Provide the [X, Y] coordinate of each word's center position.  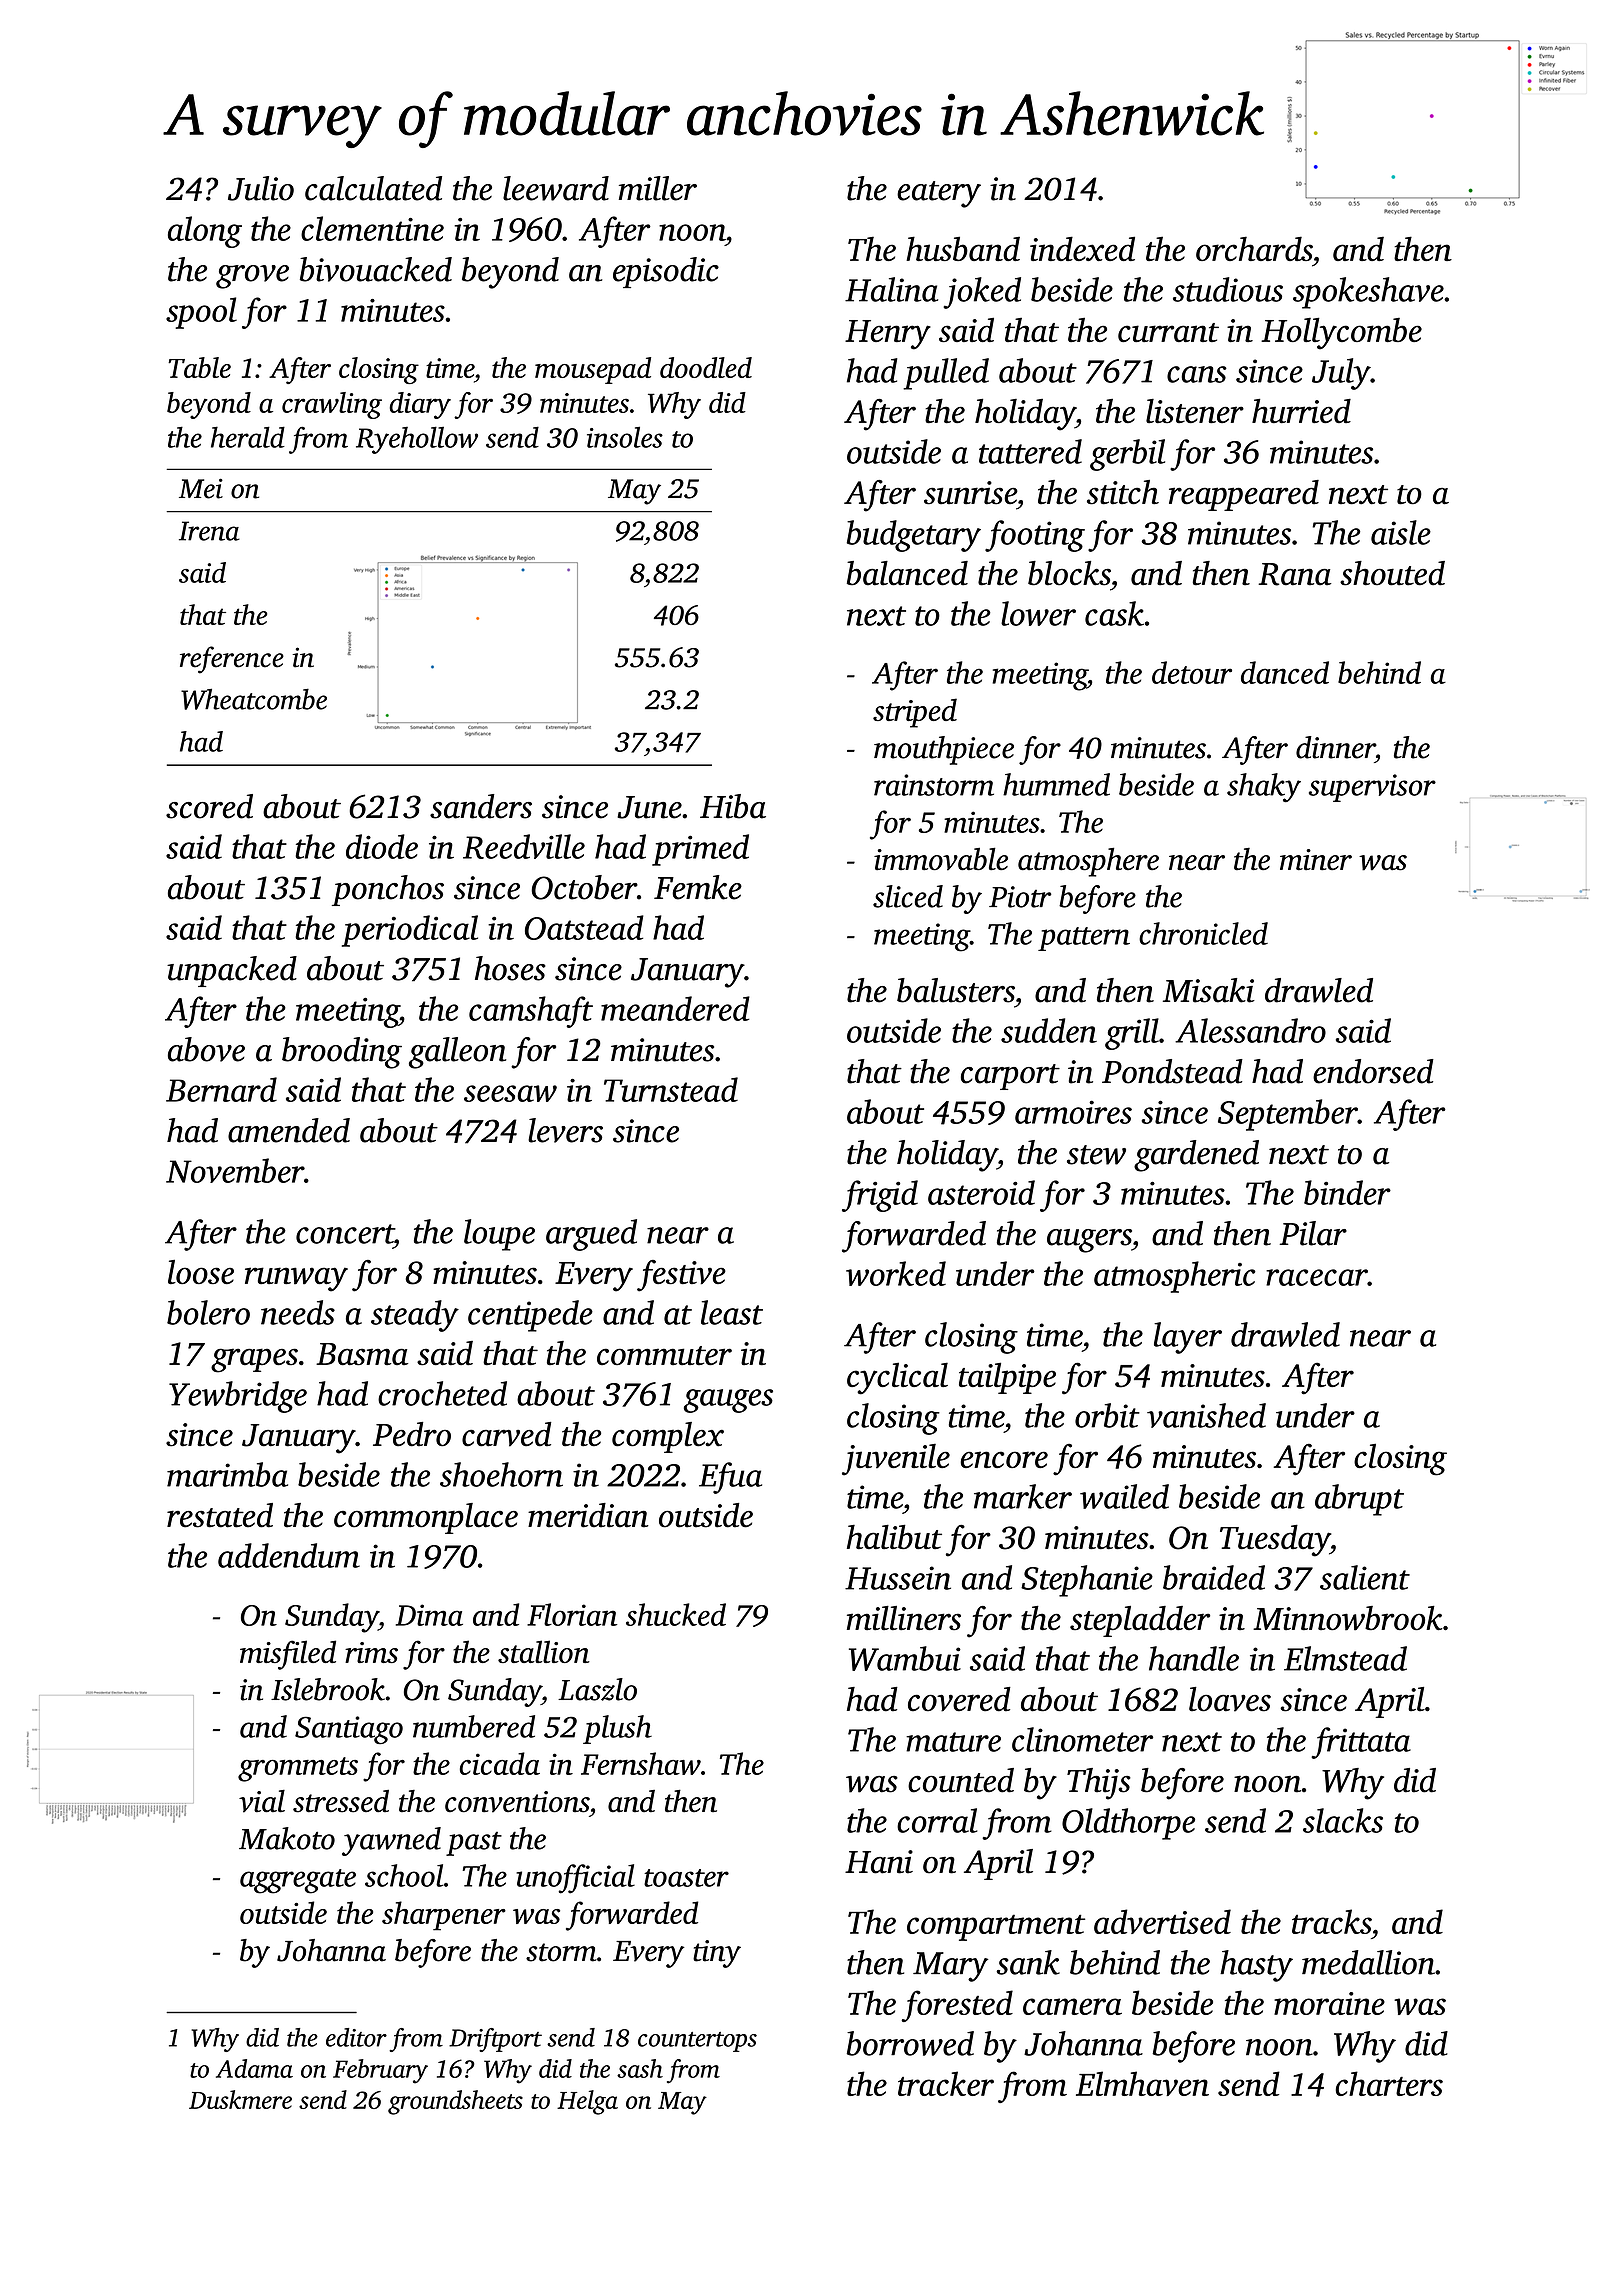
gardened [1196, 1156]
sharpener [444, 1916]
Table [199, 367]
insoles [625, 437]
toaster [686, 1878]
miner [1316, 860]
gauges [728, 1401]
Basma [362, 1354]
